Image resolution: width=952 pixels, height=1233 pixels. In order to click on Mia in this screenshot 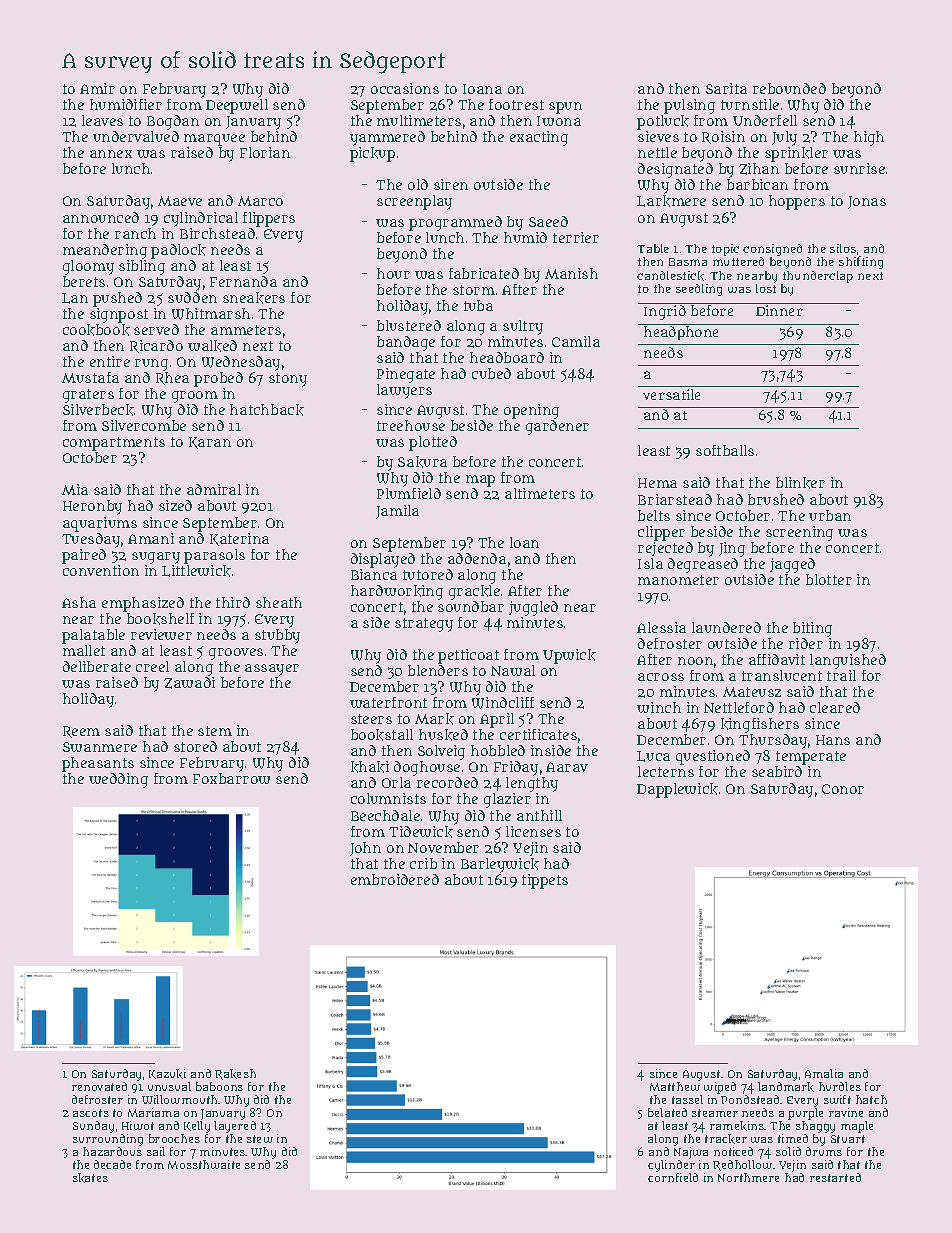, I will do `click(75, 489)`.
